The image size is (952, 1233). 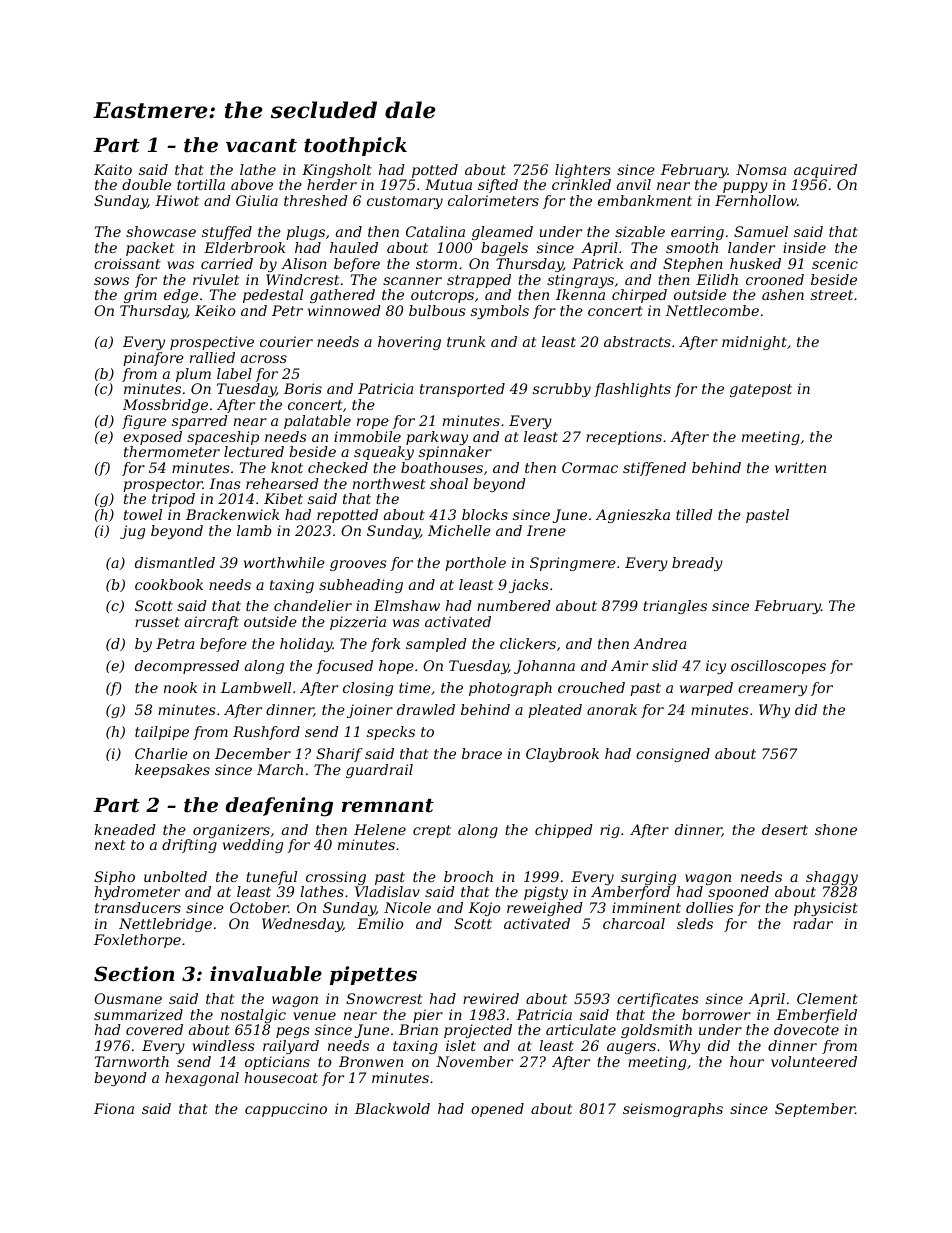 I want to click on seismographs, so click(x=673, y=1110).
